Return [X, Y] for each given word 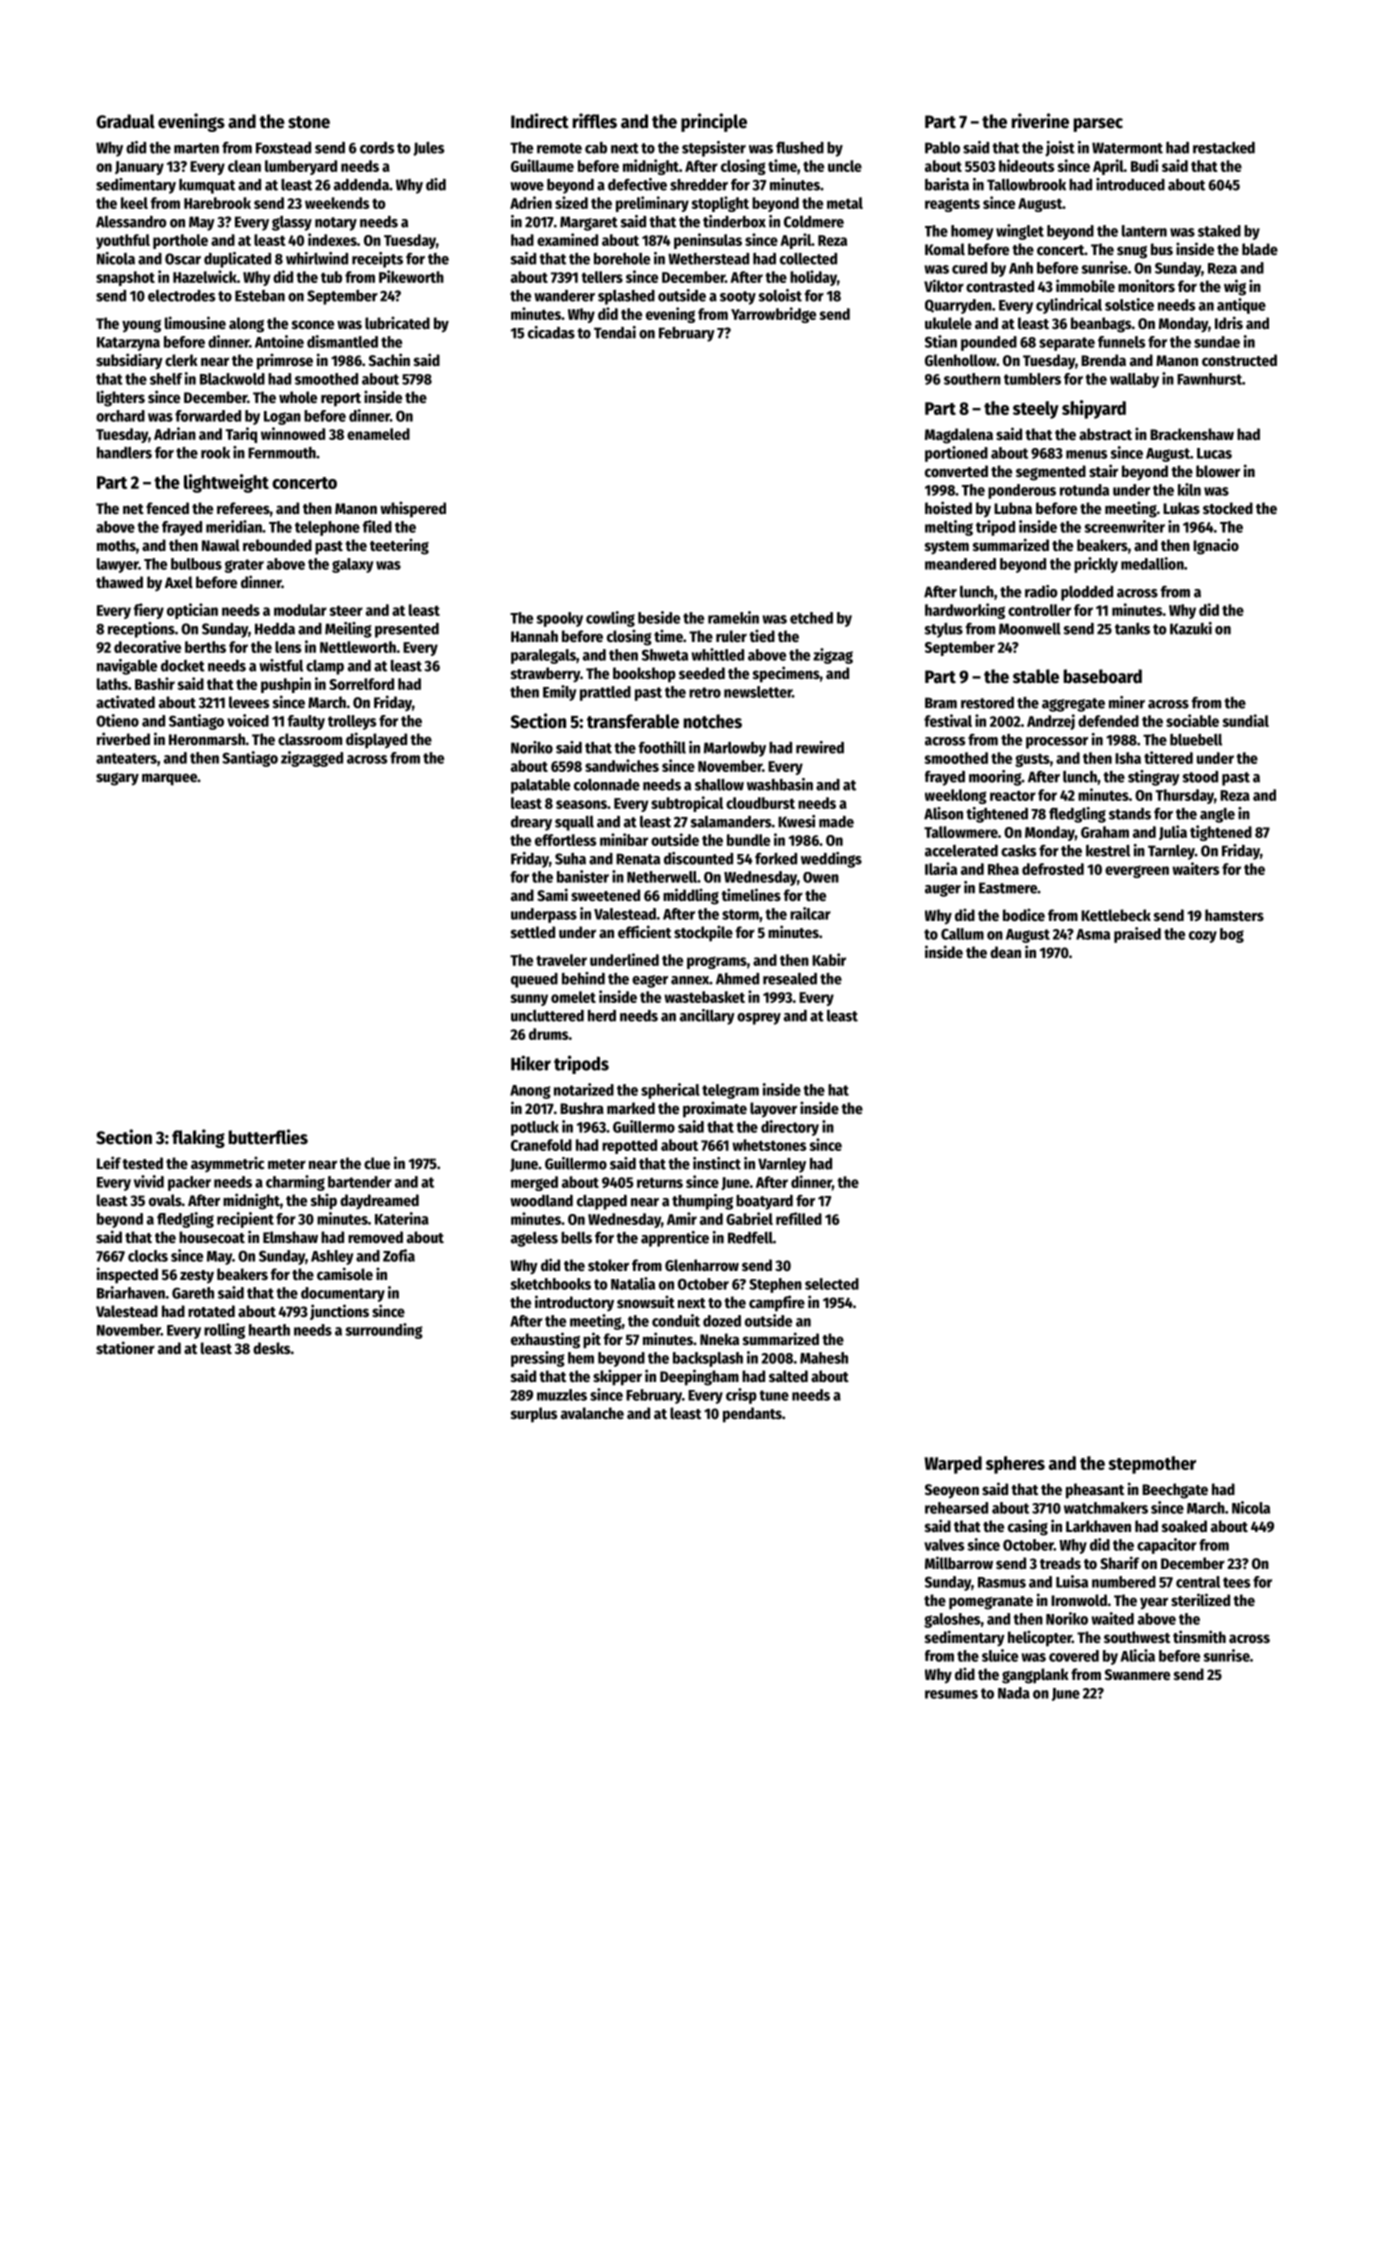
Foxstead [283, 148]
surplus [534, 1415]
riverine [1040, 121]
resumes [951, 1694]
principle [714, 122]
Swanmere [1137, 1674]
